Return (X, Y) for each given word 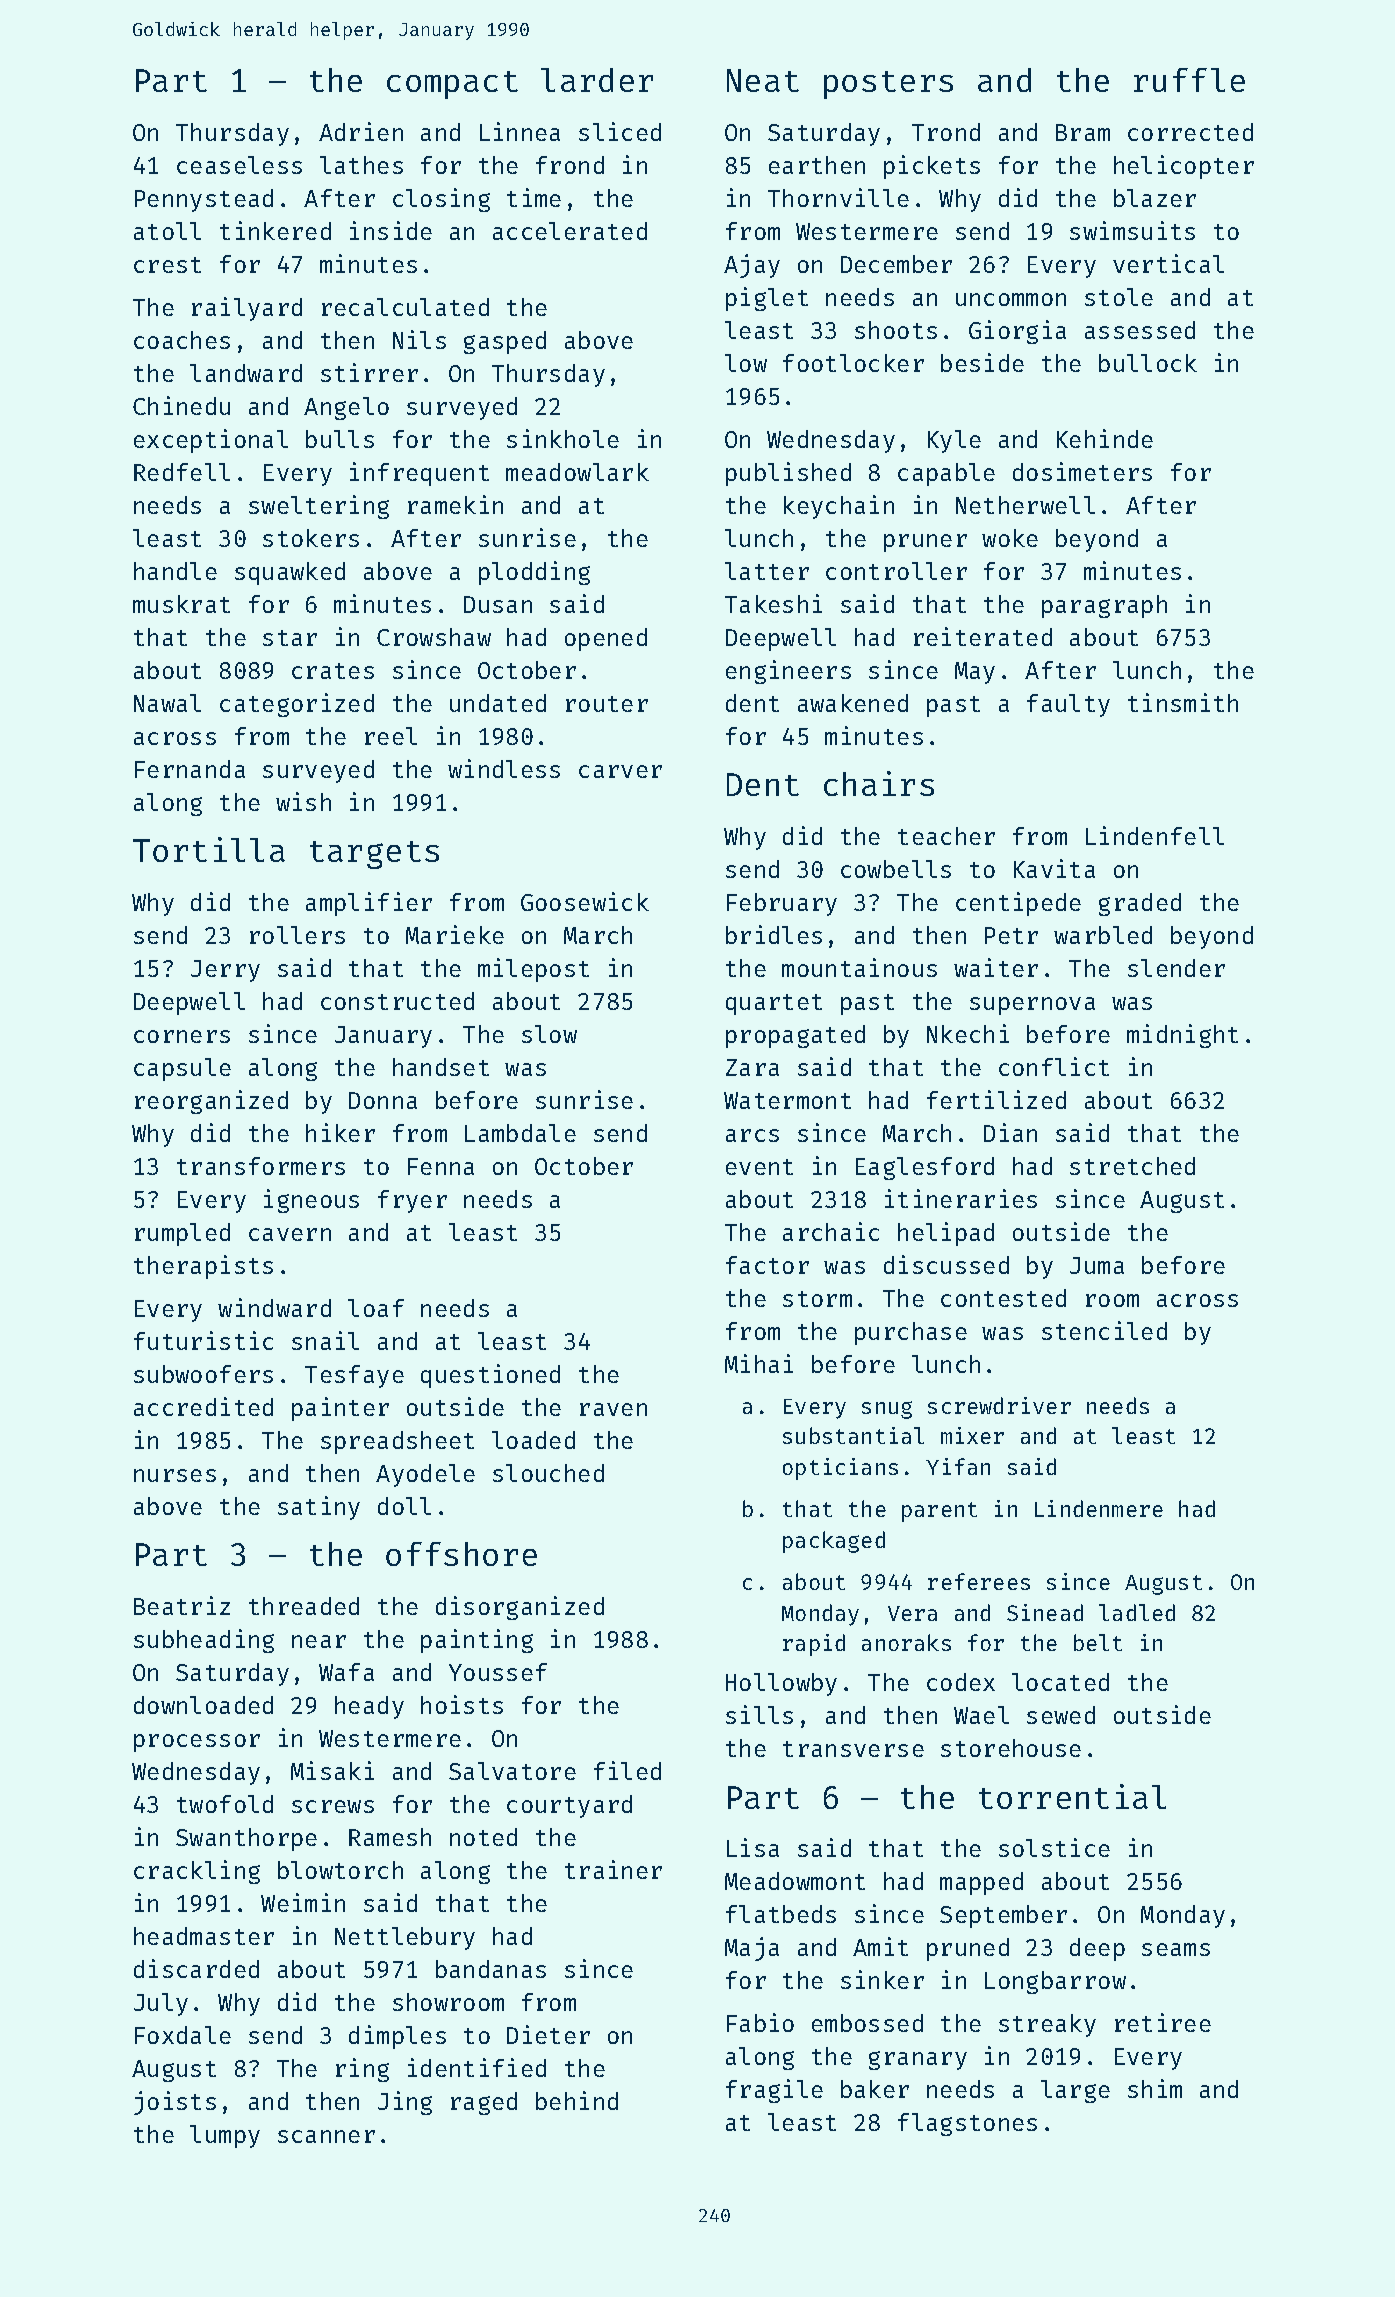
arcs (752, 1135)
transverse (853, 1749)
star (290, 638)
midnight (1182, 1036)
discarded (196, 1968)
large (1075, 2091)
